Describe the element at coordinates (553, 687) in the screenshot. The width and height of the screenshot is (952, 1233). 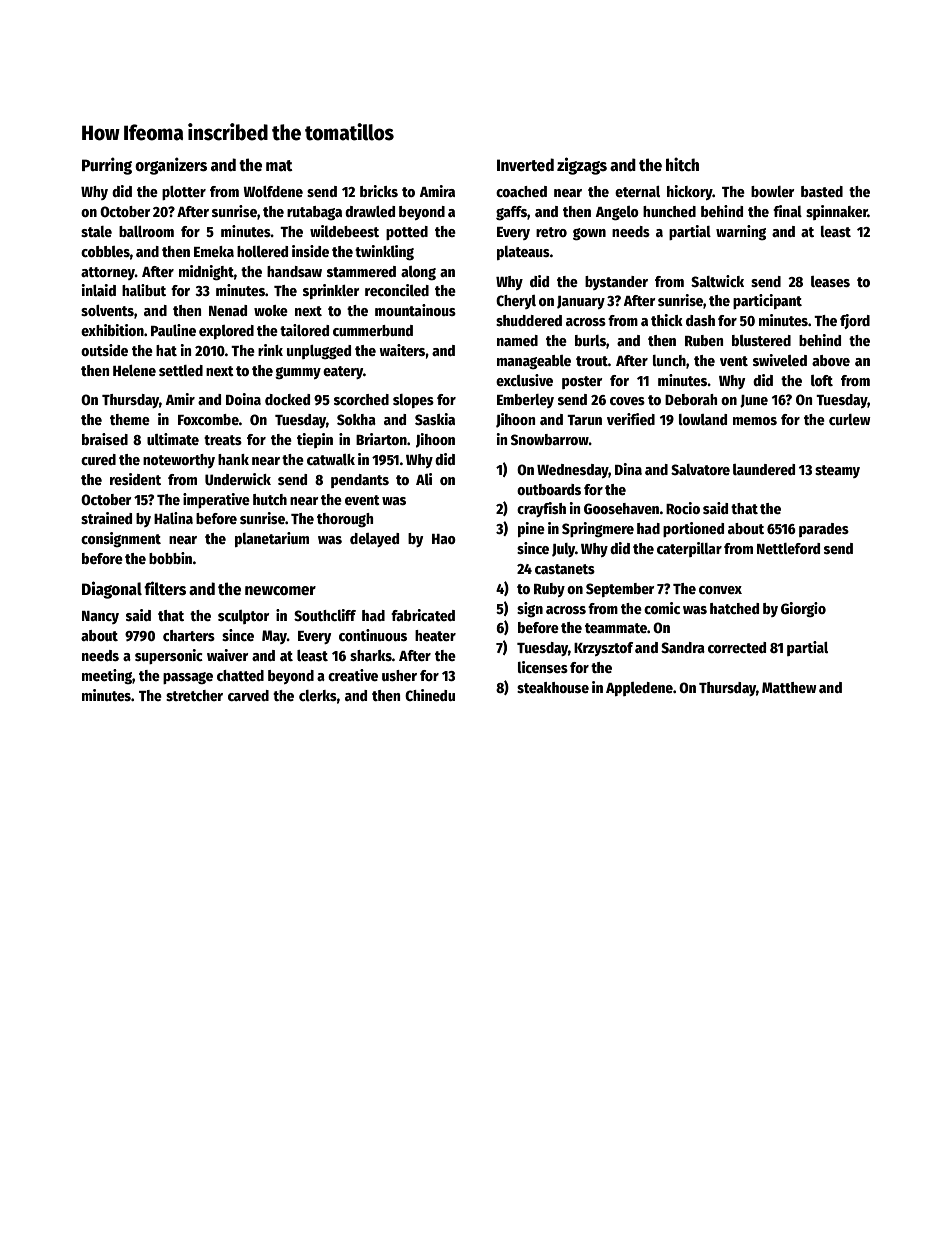
I see `steakhouse` at that location.
